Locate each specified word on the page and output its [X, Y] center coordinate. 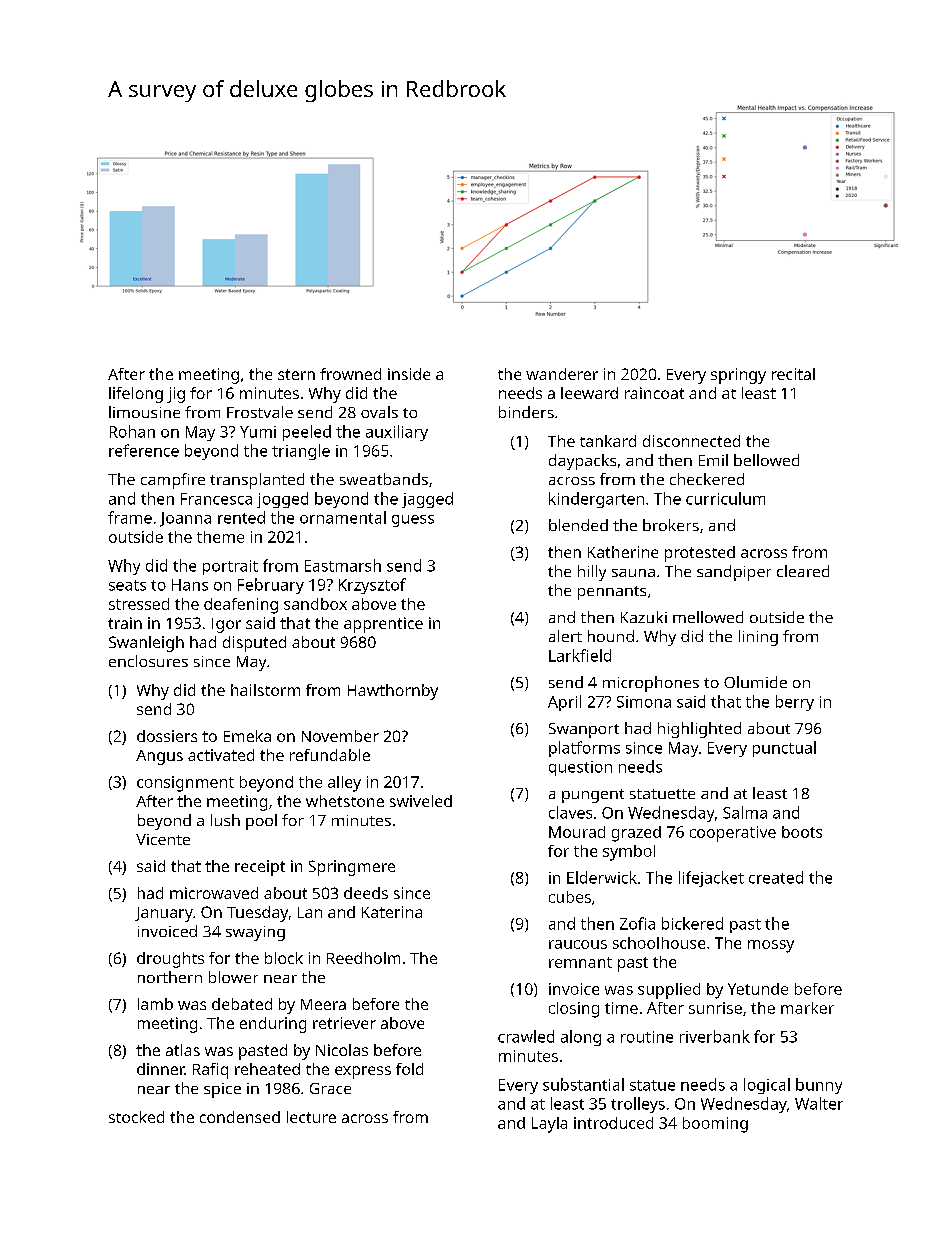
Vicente [163, 839]
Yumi [258, 432]
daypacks [582, 462]
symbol [629, 853]
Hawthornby [393, 692]
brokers [671, 525]
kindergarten [596, 500]
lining [758, 638]
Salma [745, 812]
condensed [240, 1117]
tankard [608, 441]
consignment [185, 784]
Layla [549, 1125]
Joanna [185, 519]
